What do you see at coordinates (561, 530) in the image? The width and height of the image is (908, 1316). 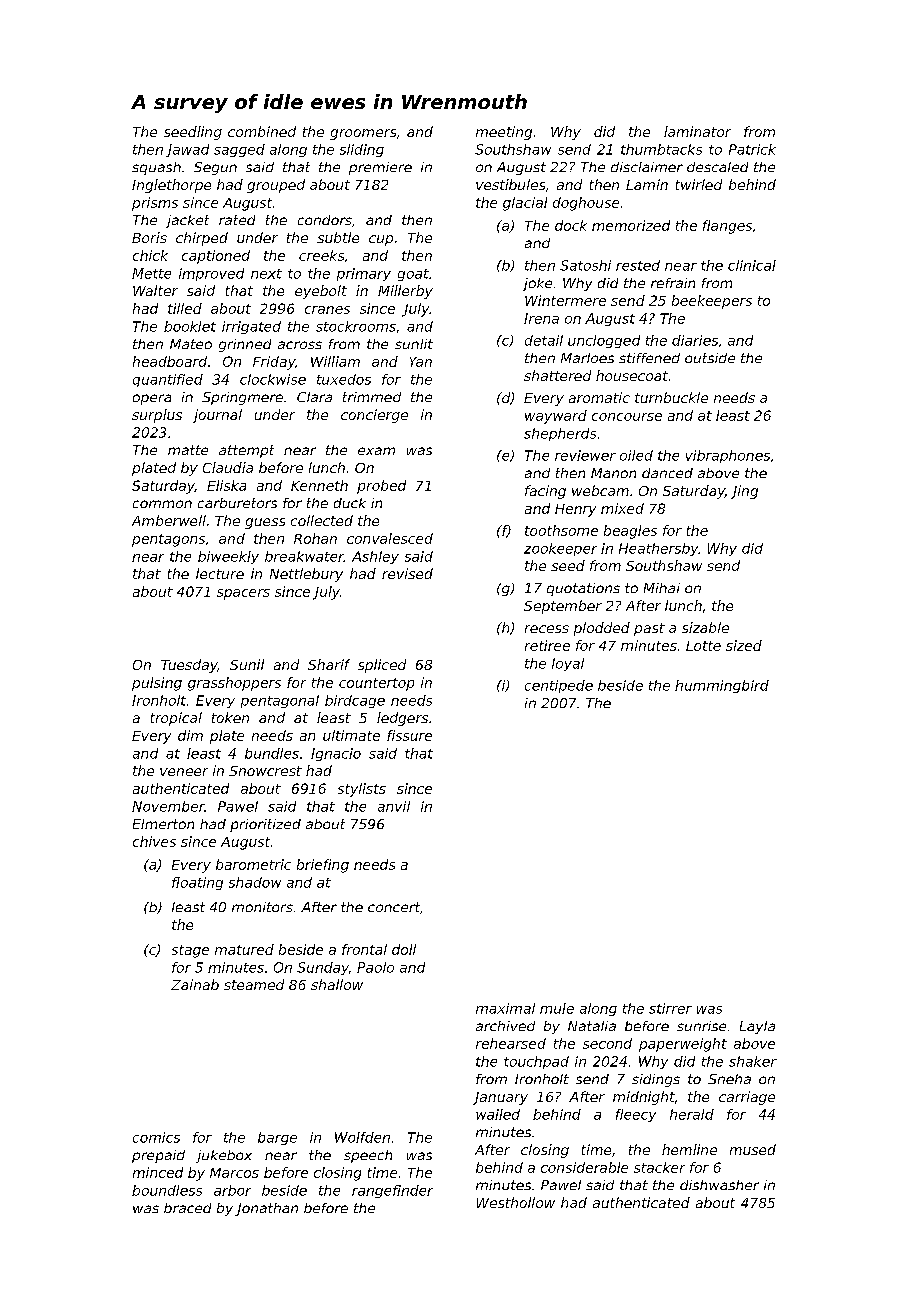 I see `toothsome` at bounding box center [561, 530].
